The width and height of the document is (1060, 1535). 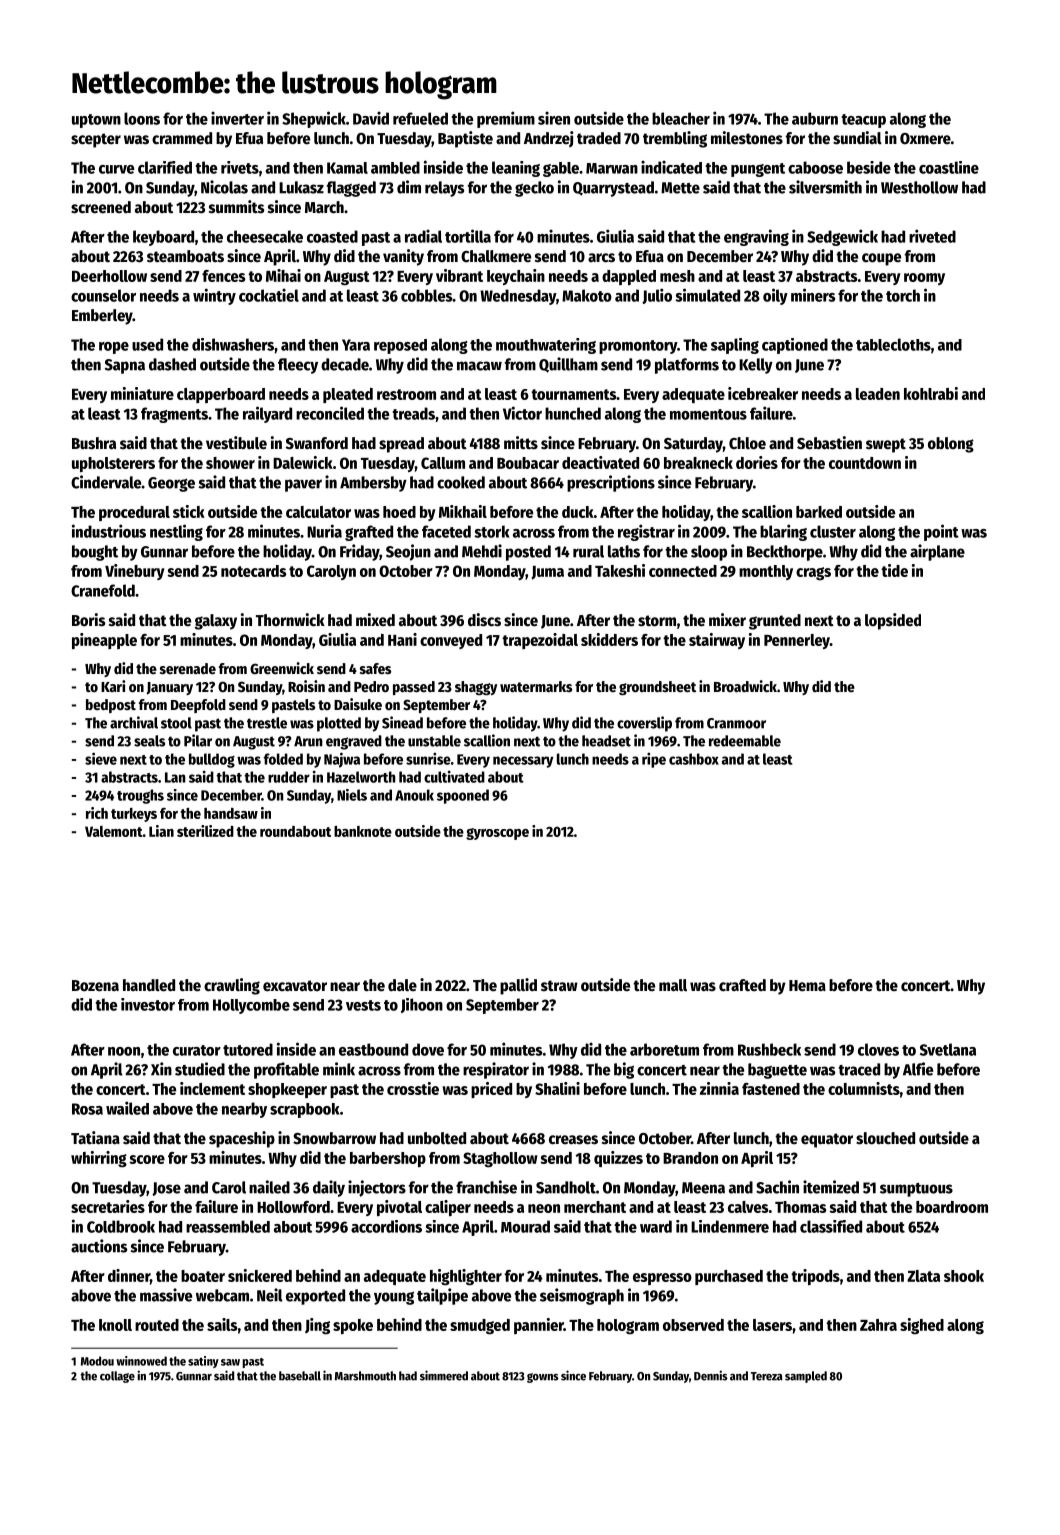 What do you see at coordinates (518, 986) in the document?
I see `pallid` at bounding box center [518, 986].
